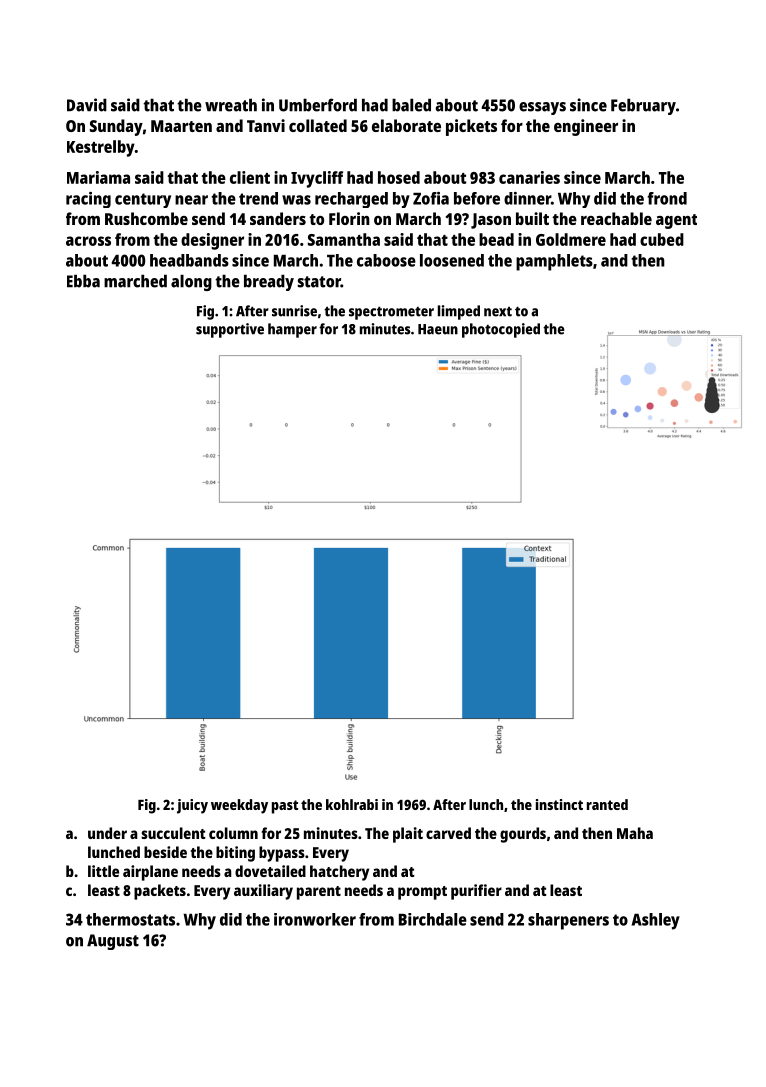 This screenshot has height=1087, width=766. What do you see at coordinates (459, 312) in the screenshot?
I see `limped` at bounding box center [459, 312].
